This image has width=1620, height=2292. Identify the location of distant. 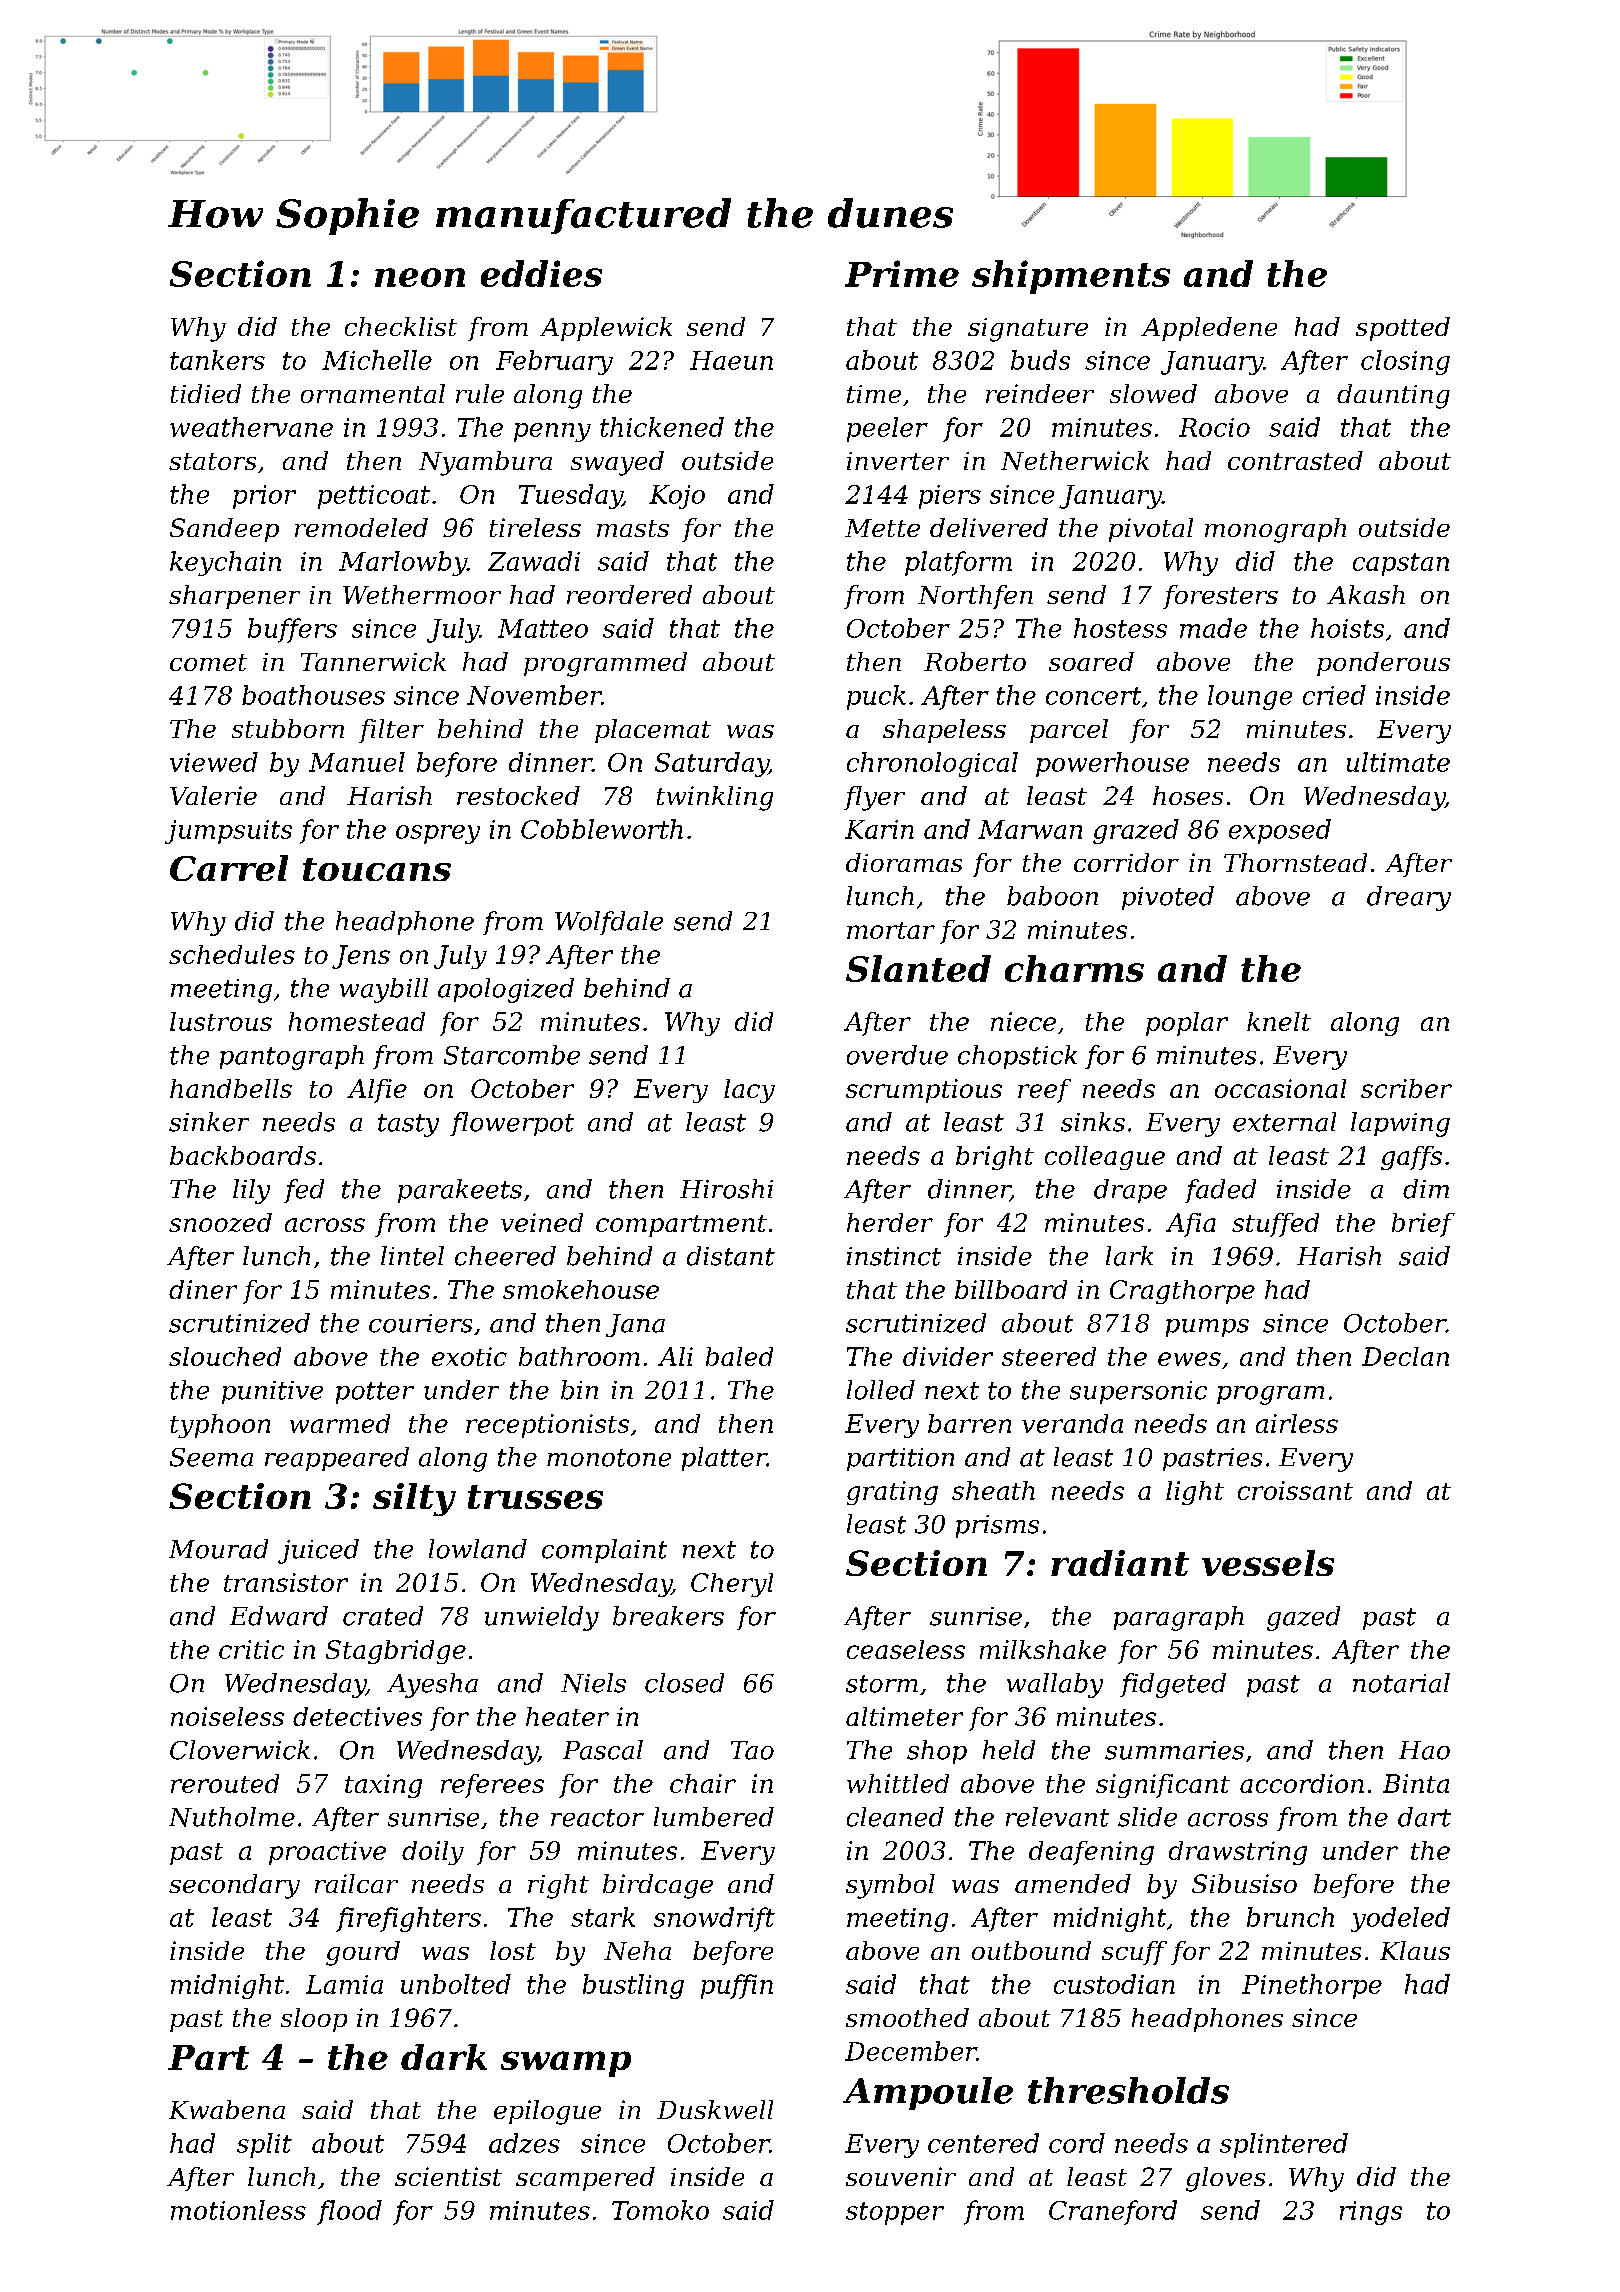
(731, 1256).
